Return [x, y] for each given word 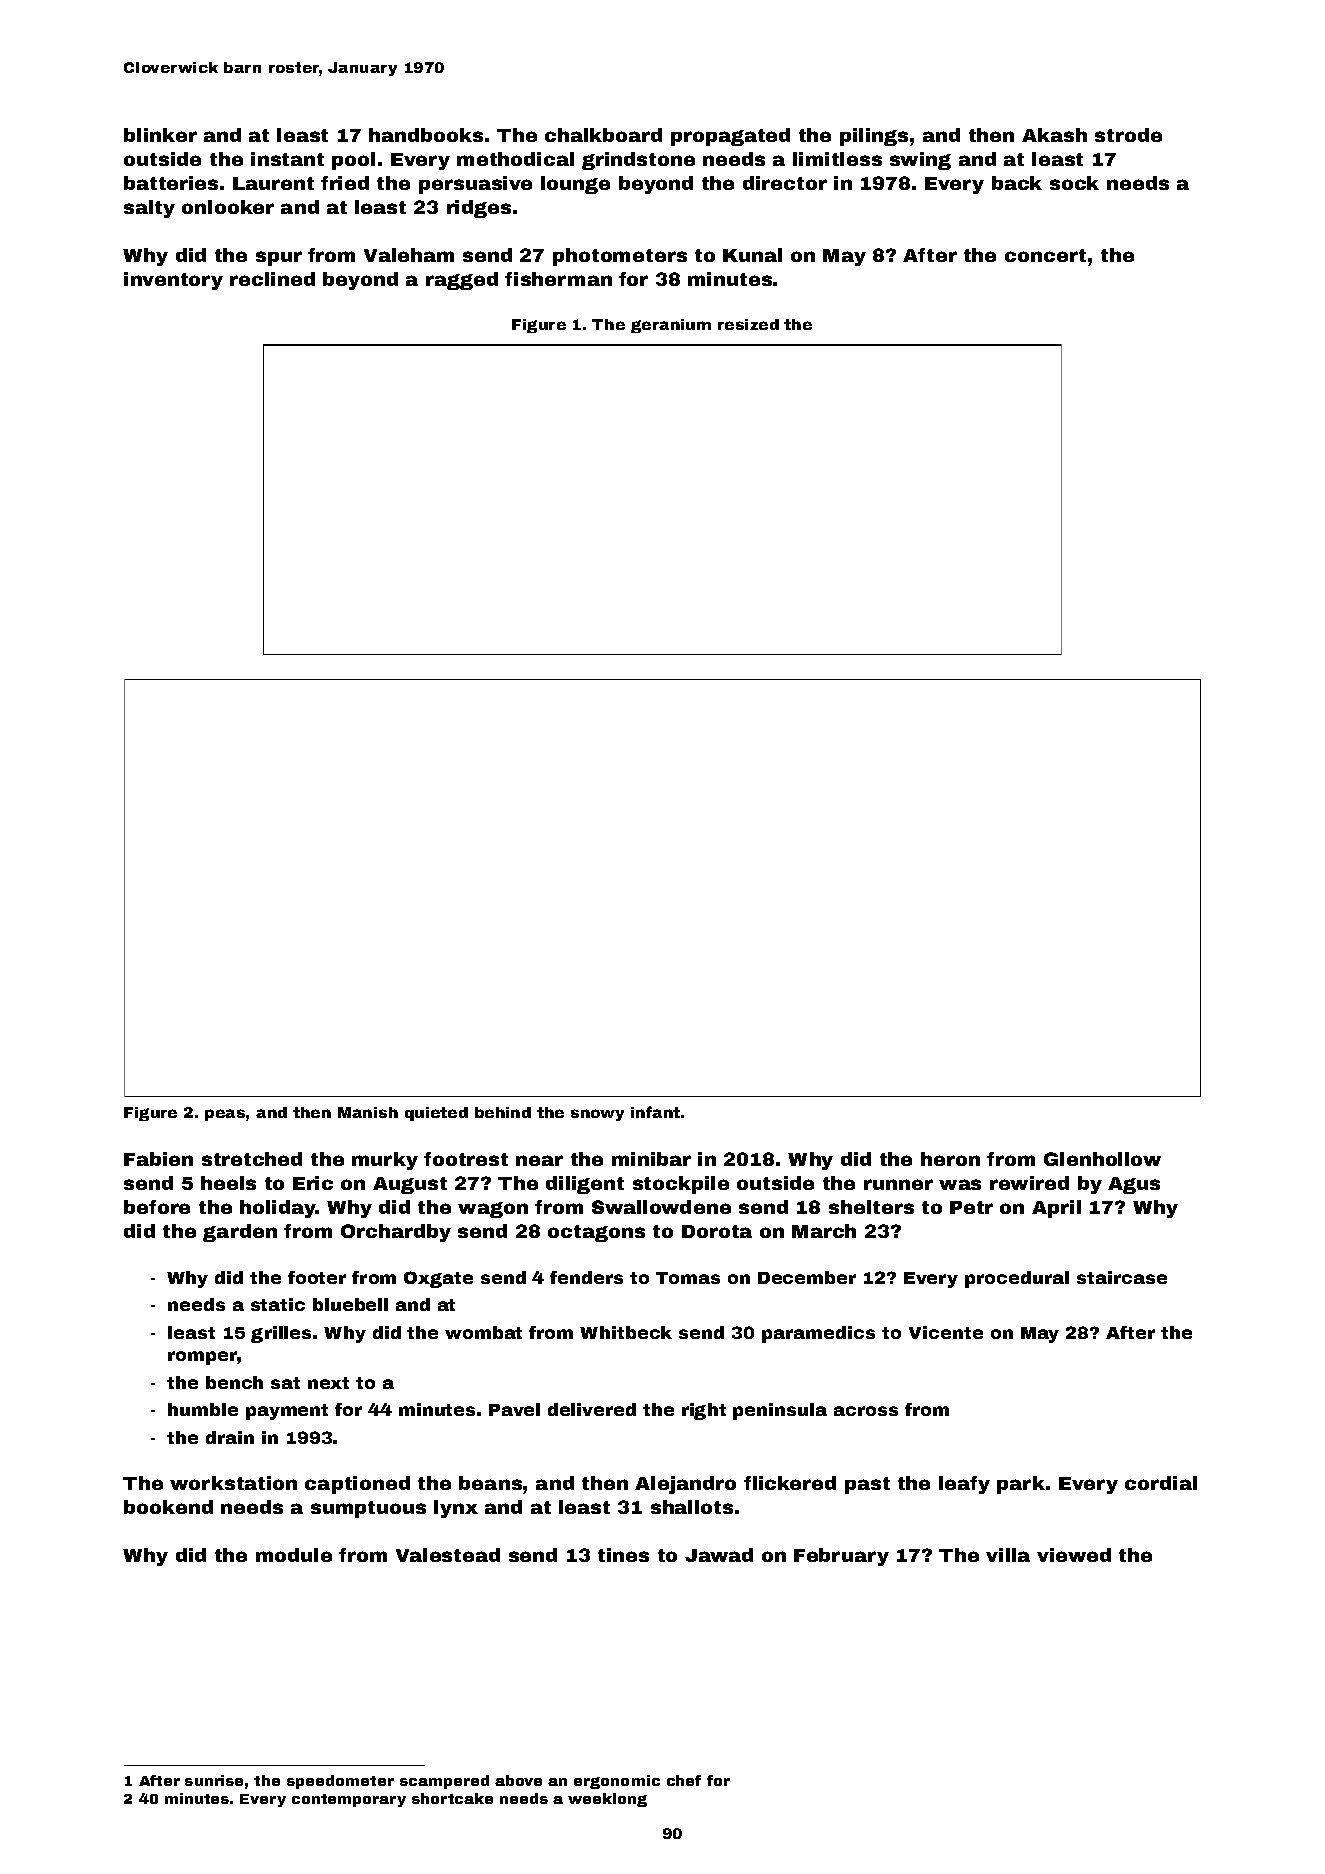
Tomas [688, 1278]
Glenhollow [1102, 1159]
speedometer [340, 1782]
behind [503, 1112]
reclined [272, 279]
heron [950, 1159]
